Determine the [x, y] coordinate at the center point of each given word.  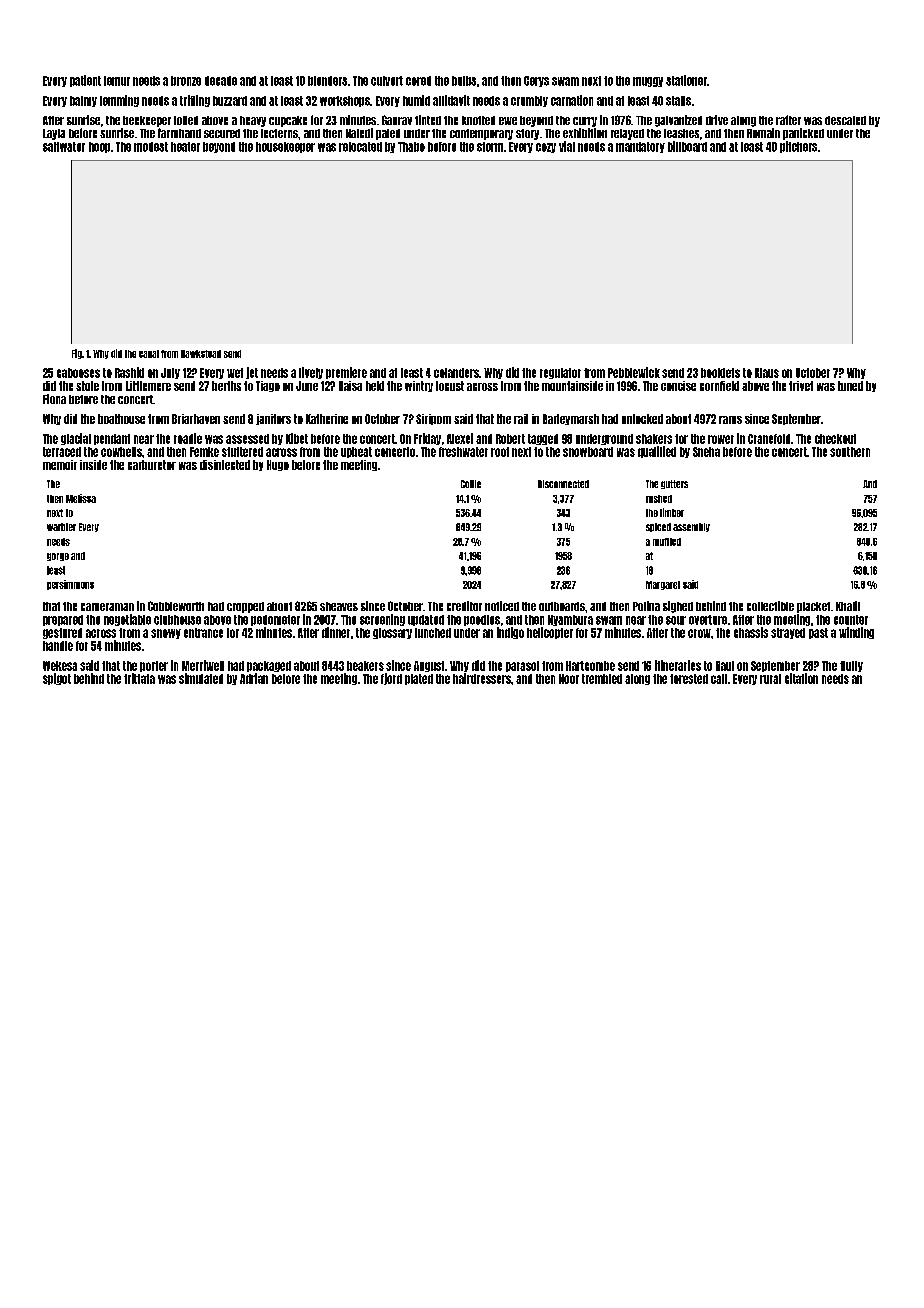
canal [149, 354]
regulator [560, 373]
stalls [678, 101]
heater [185, 147]
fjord [391, 679]
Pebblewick [634, 372]
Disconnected [563, 484]
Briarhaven [196, 419]
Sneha [706, 452]
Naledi [359, 133]
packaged [269, 666]
